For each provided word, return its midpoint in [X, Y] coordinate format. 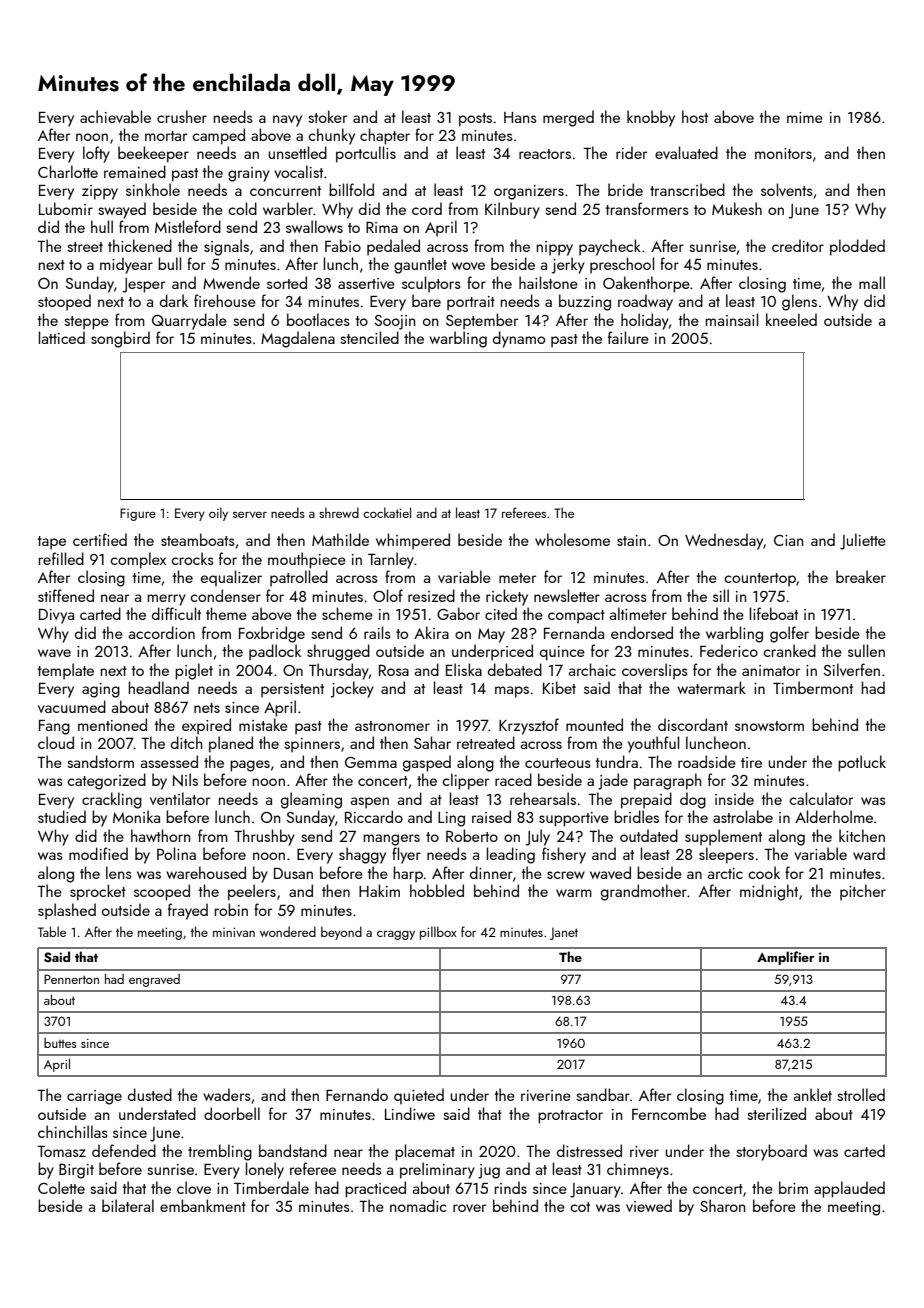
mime [805, 117]
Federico [729, 650]
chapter [385, 136]
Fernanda [574, 632]
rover [469, 1208]
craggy [396, 935]
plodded [857, 247]
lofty [96, 154]
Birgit [76, 1171]
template [65, 671]
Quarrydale [189, 321]
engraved [154, 980]
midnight [769, 892]
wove [468, 266]
